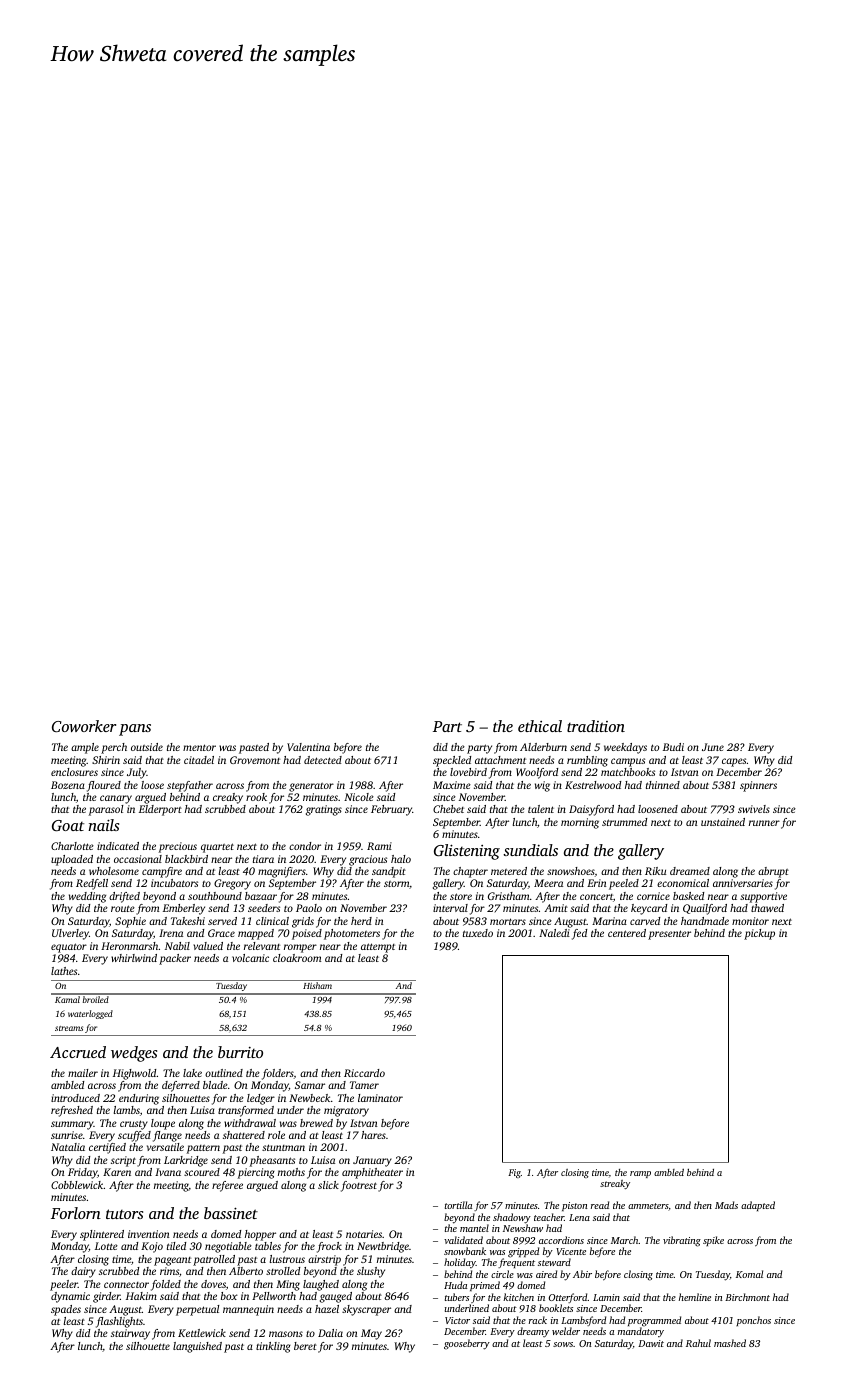  What do you see at coordinates (452, 761) in the screenshot?
I see `speckled` at bounding box center [452, 761].
